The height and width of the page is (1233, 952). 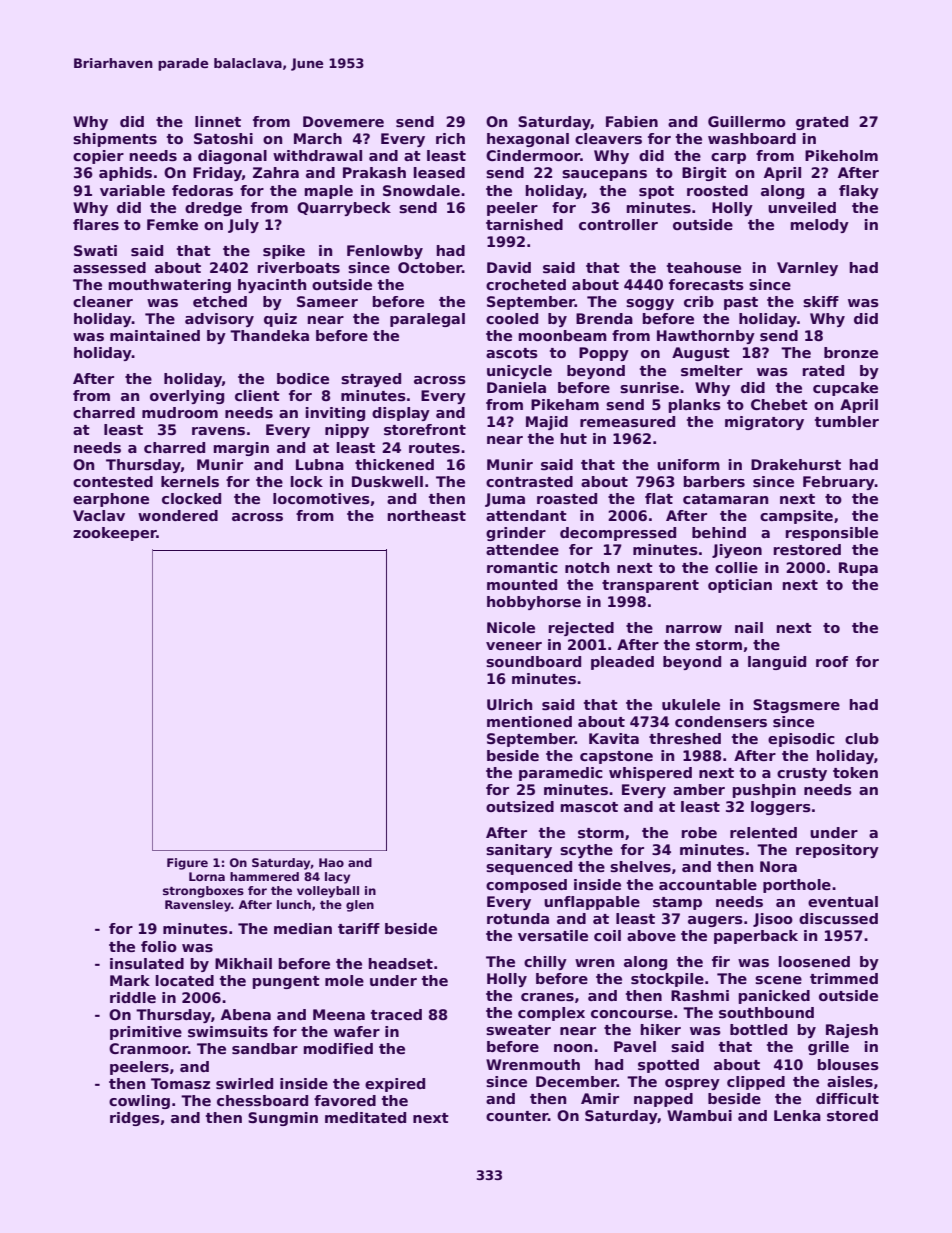 What do you see at coordinates (439, 172) in the page?
I see `leased` at bounding box center [439, 172].
